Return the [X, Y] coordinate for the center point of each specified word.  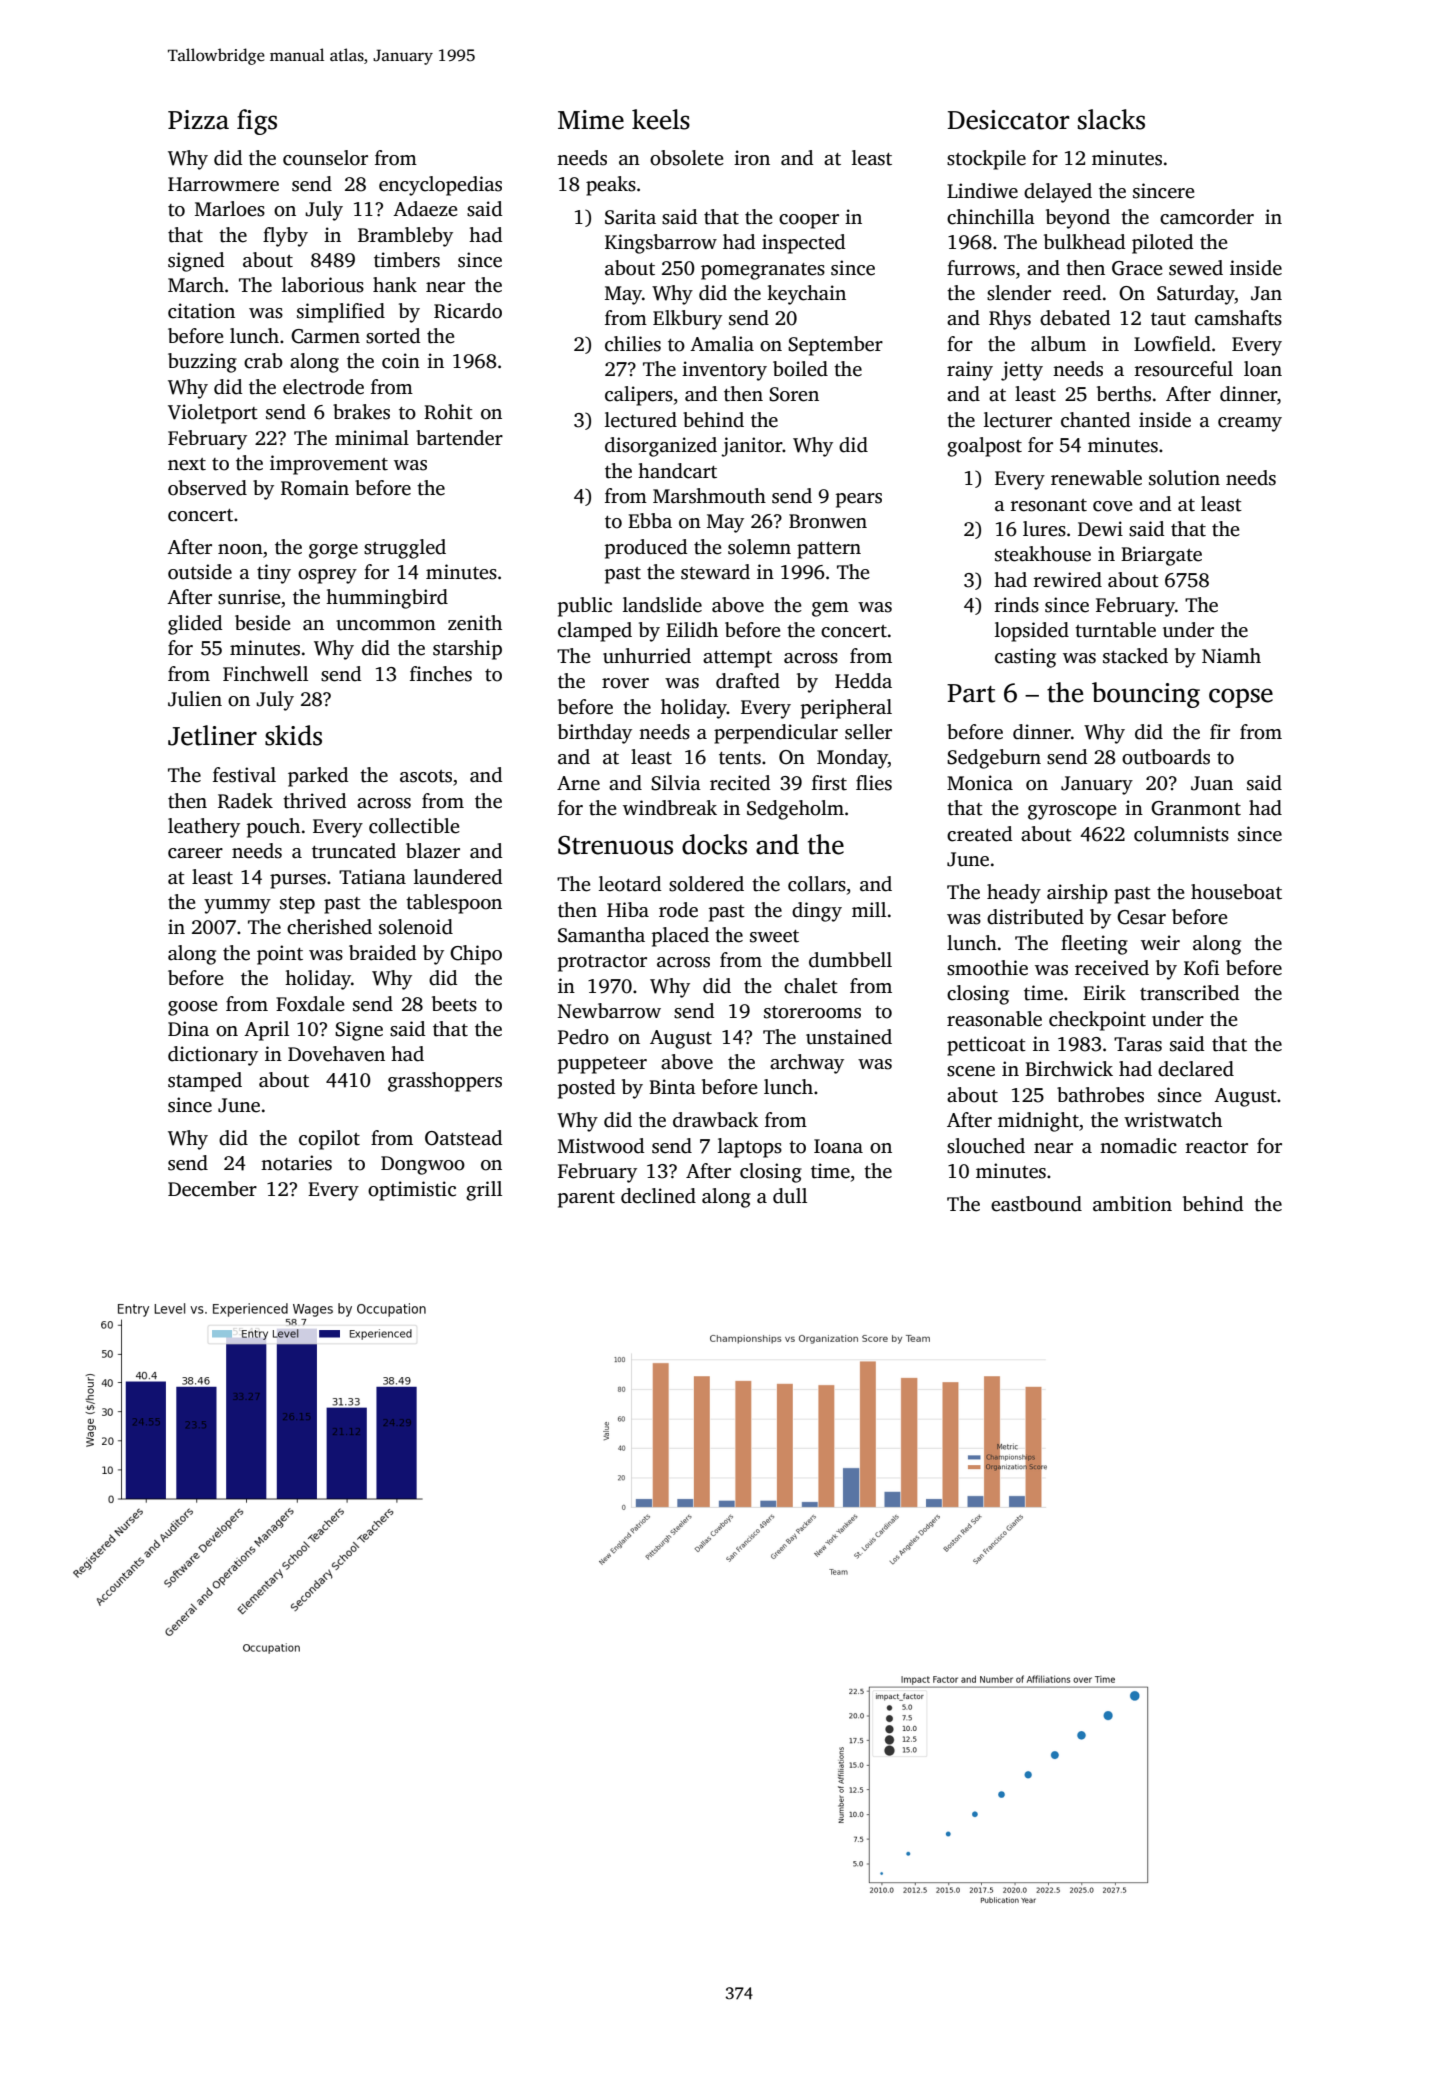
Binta [672, 1087]
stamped [205, 1082]
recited [740, 783]
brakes [361, 412]
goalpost [984, 447]
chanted [1095, 420]
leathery [204, 828]
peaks [611, 186]
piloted [1162, 244]
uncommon [386, 625]
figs [257, 122]
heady [1014, 894]
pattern [829, 550]
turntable [1115, 630]
